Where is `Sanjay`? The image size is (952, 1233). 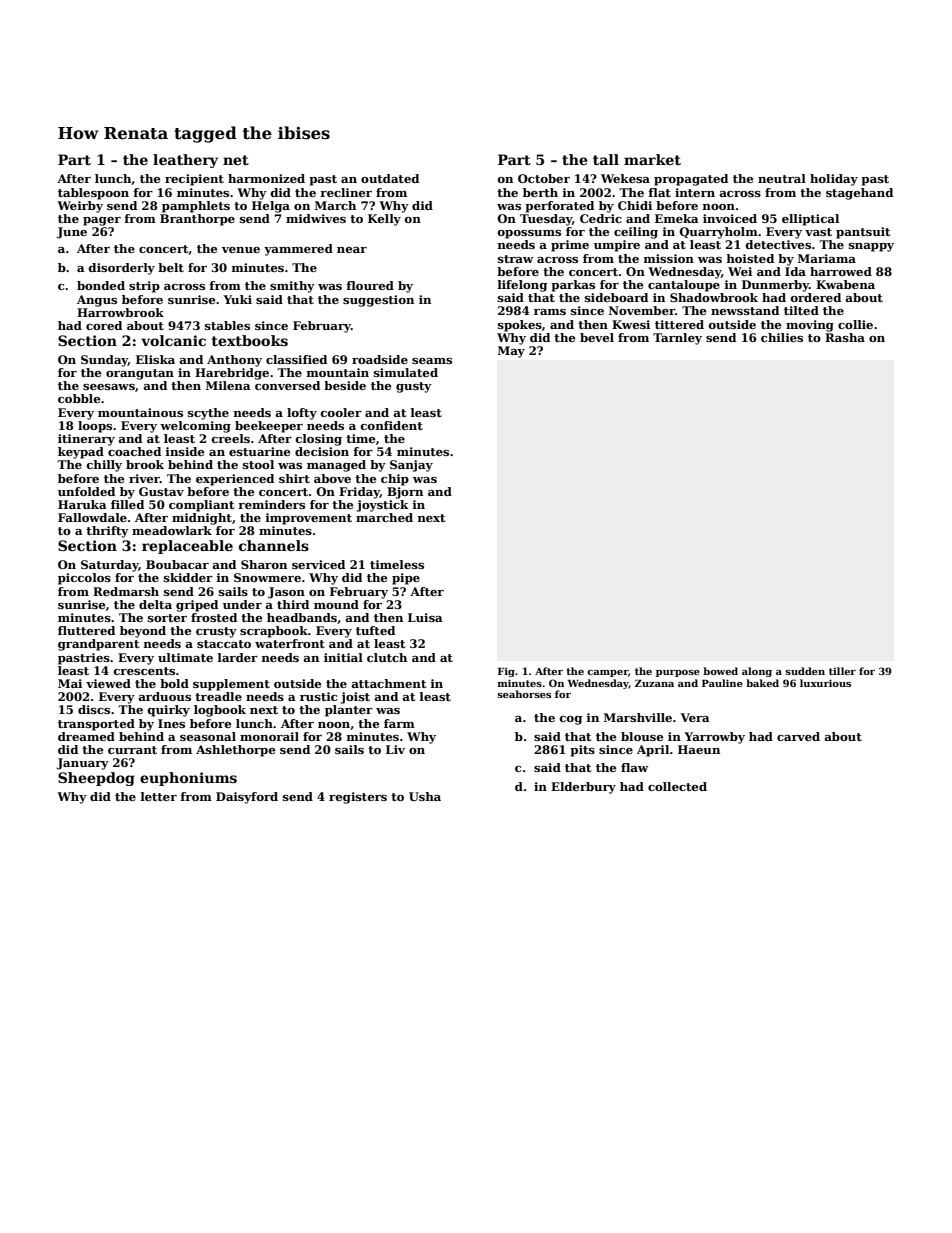
Sanjay is located at coordinates (411, 466).
